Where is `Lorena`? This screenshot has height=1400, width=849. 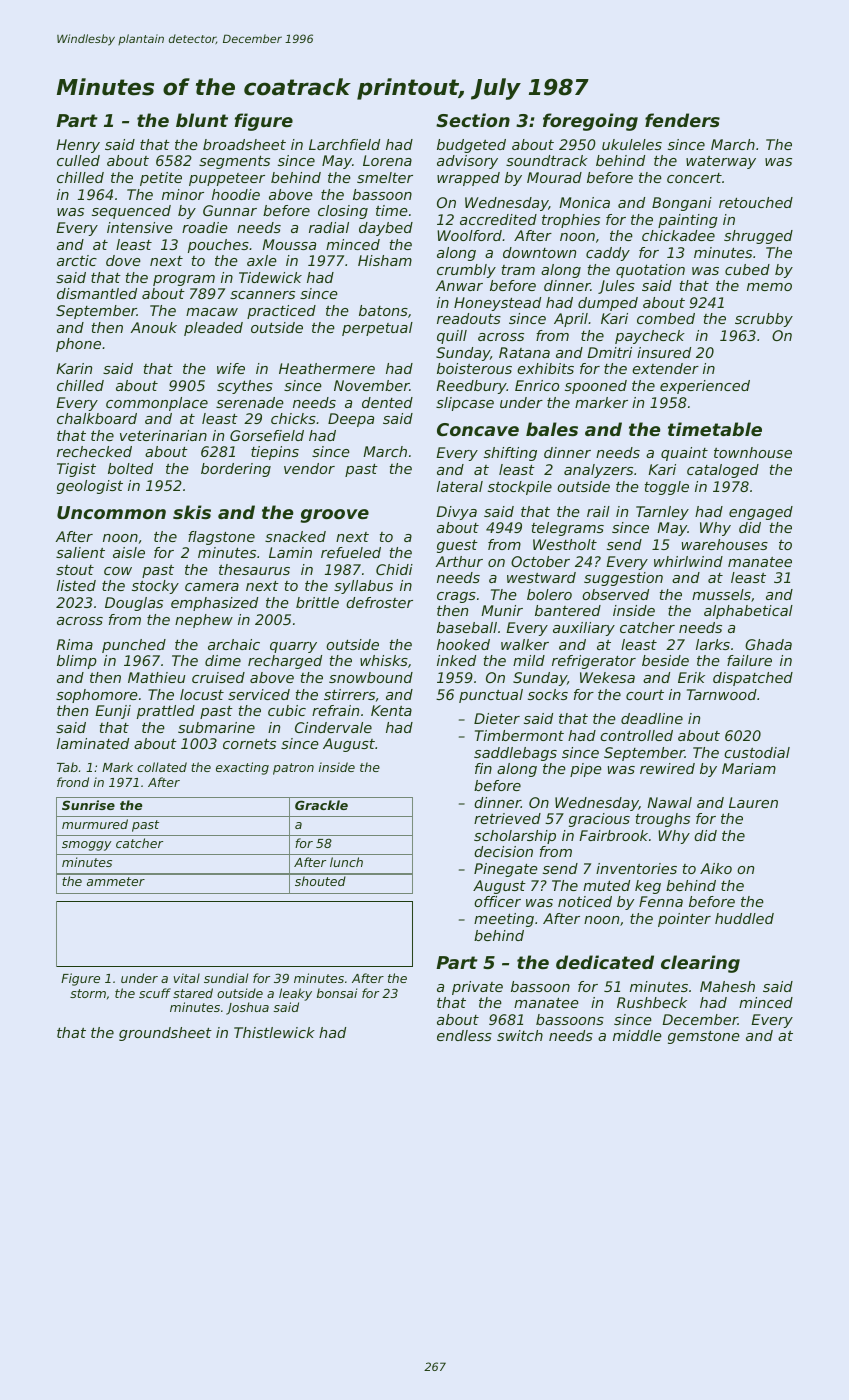
Lorena is located at coordinates (387, 160).
